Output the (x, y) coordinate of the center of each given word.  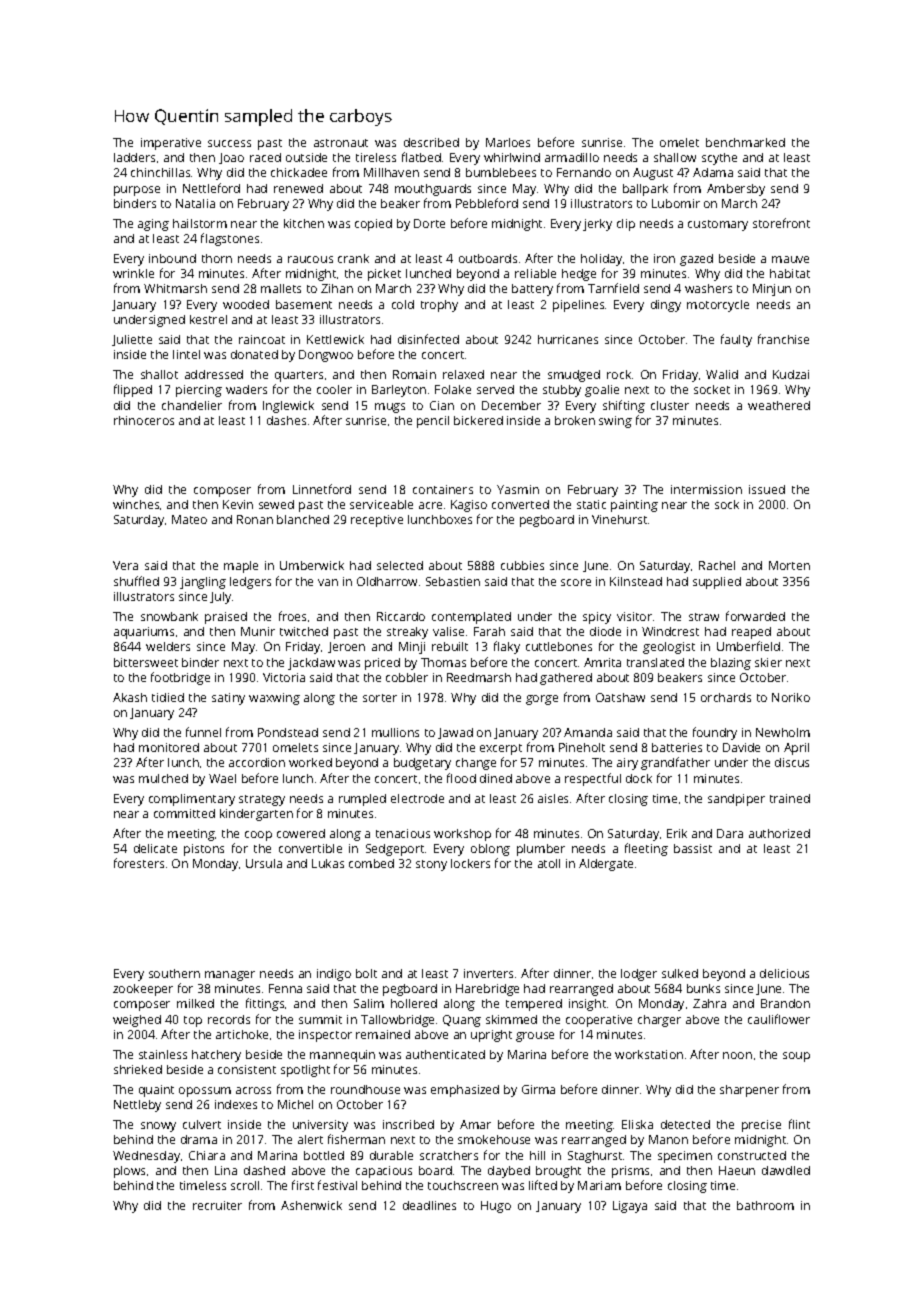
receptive (377, 521)
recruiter (217, 1205)
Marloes (508, 142)
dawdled (786, 1170)
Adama (713, 172)
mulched (163, 778)
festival (337, 1185)
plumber (541, 850)
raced (265, 157)
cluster (670, 405)
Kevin (238, 504)
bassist (693, 848)
